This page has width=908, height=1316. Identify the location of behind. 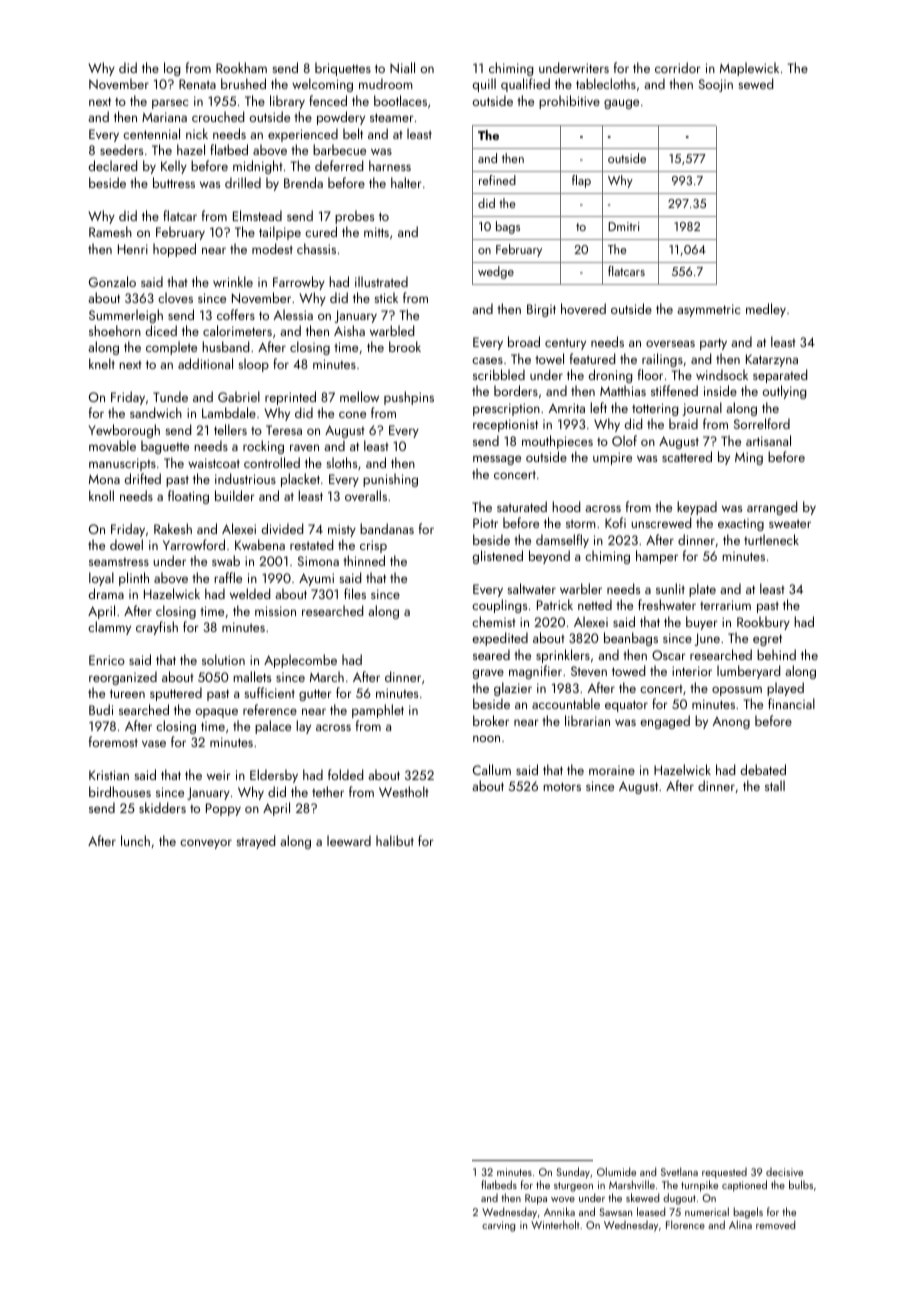
(776, 654).
